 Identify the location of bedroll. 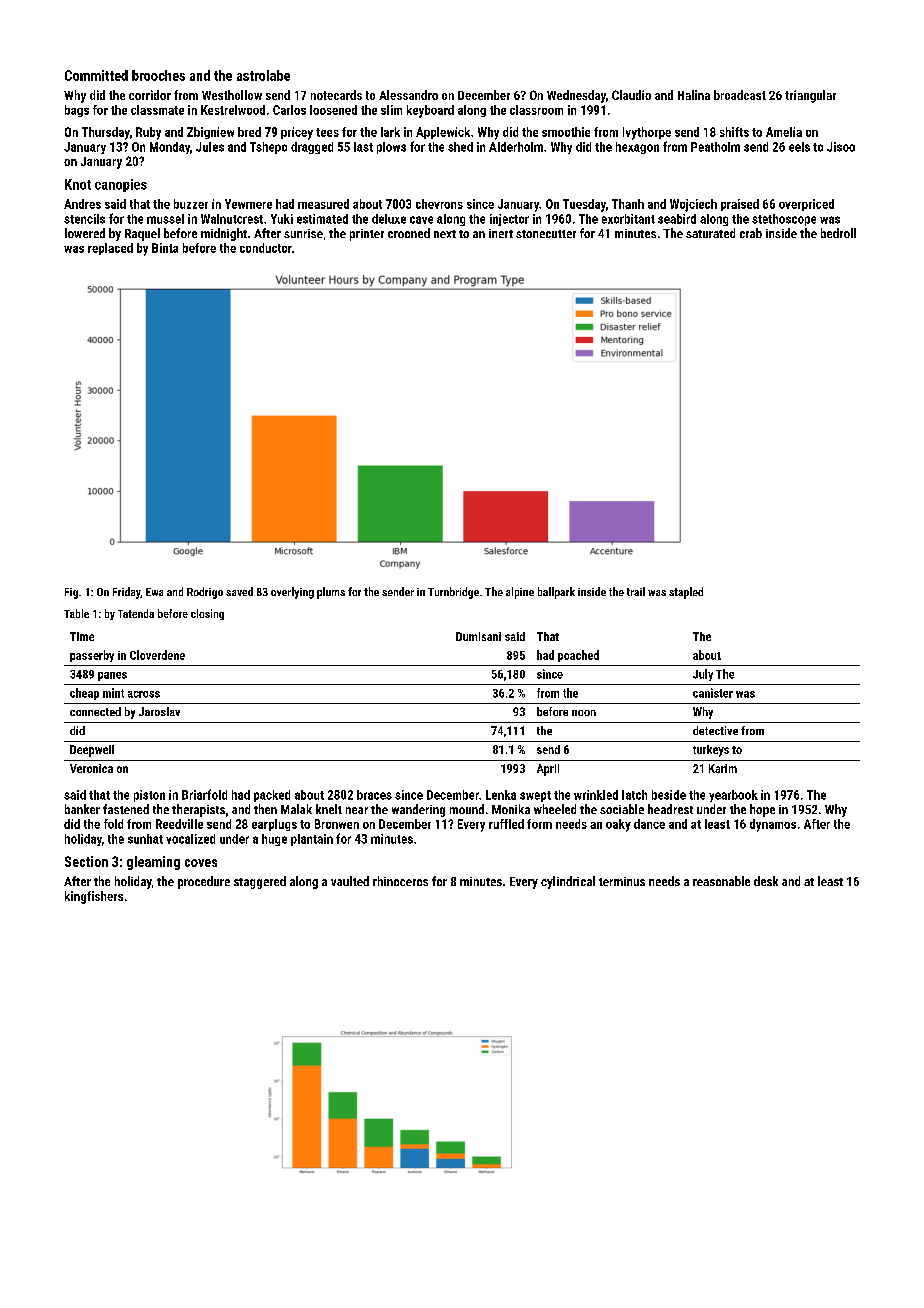
(838, 233).
